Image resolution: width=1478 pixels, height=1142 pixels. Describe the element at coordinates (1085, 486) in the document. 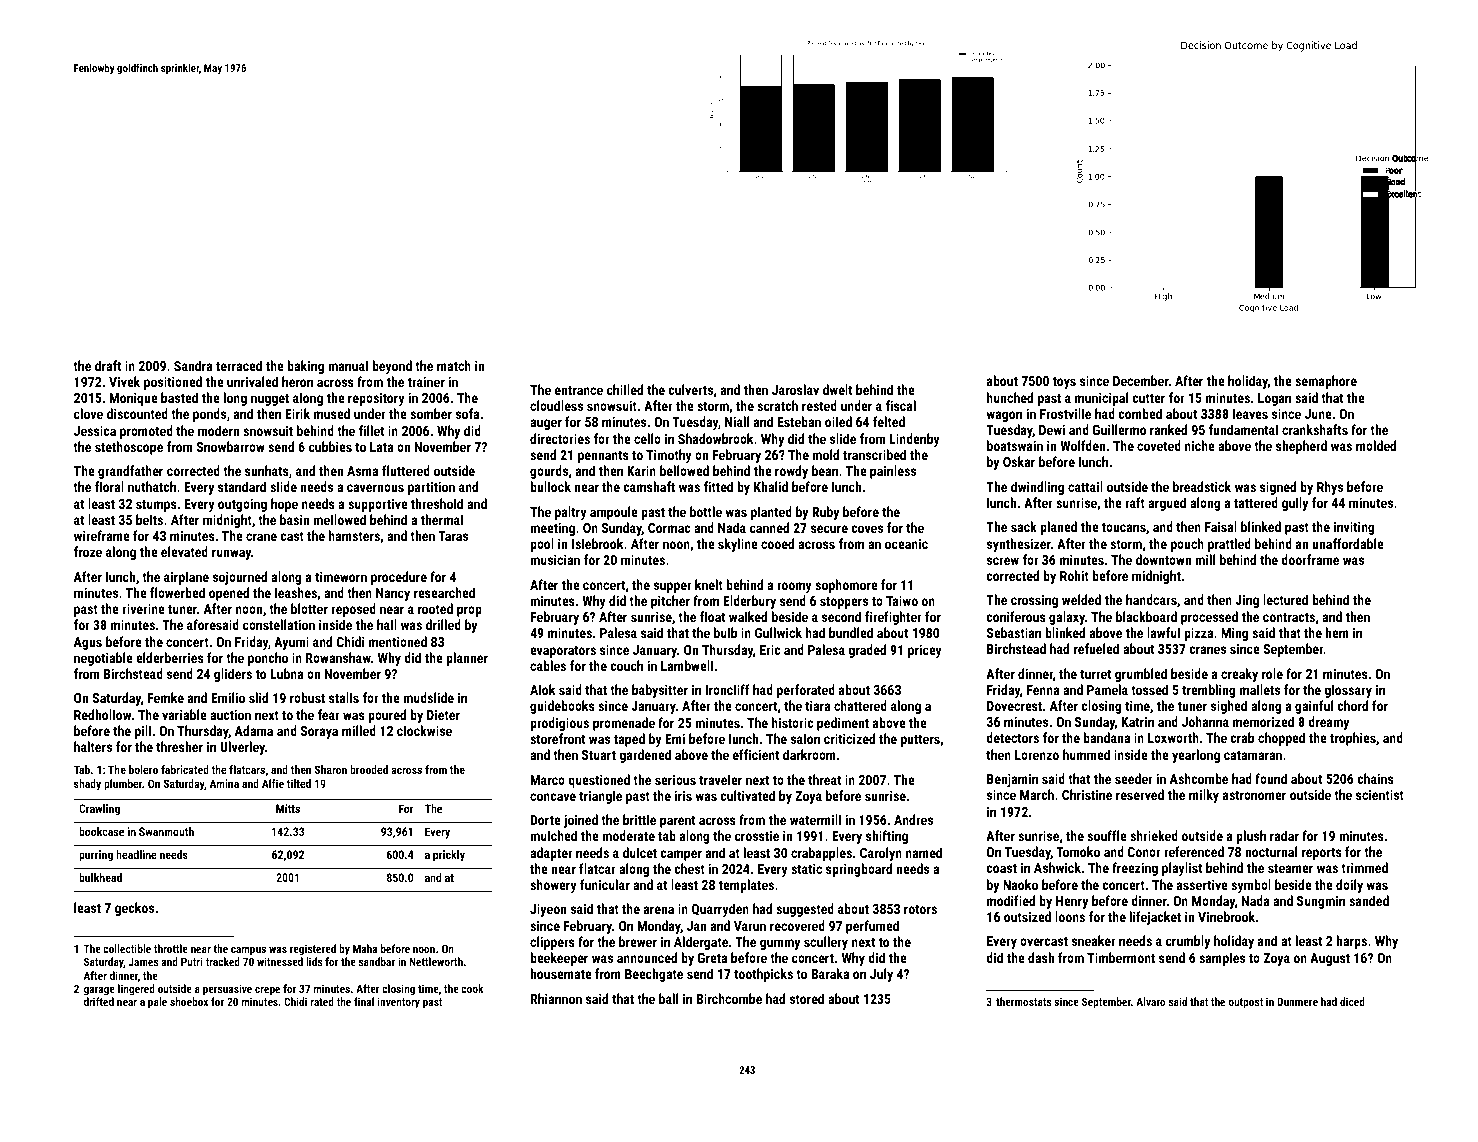

I see `cattail` at that location.
